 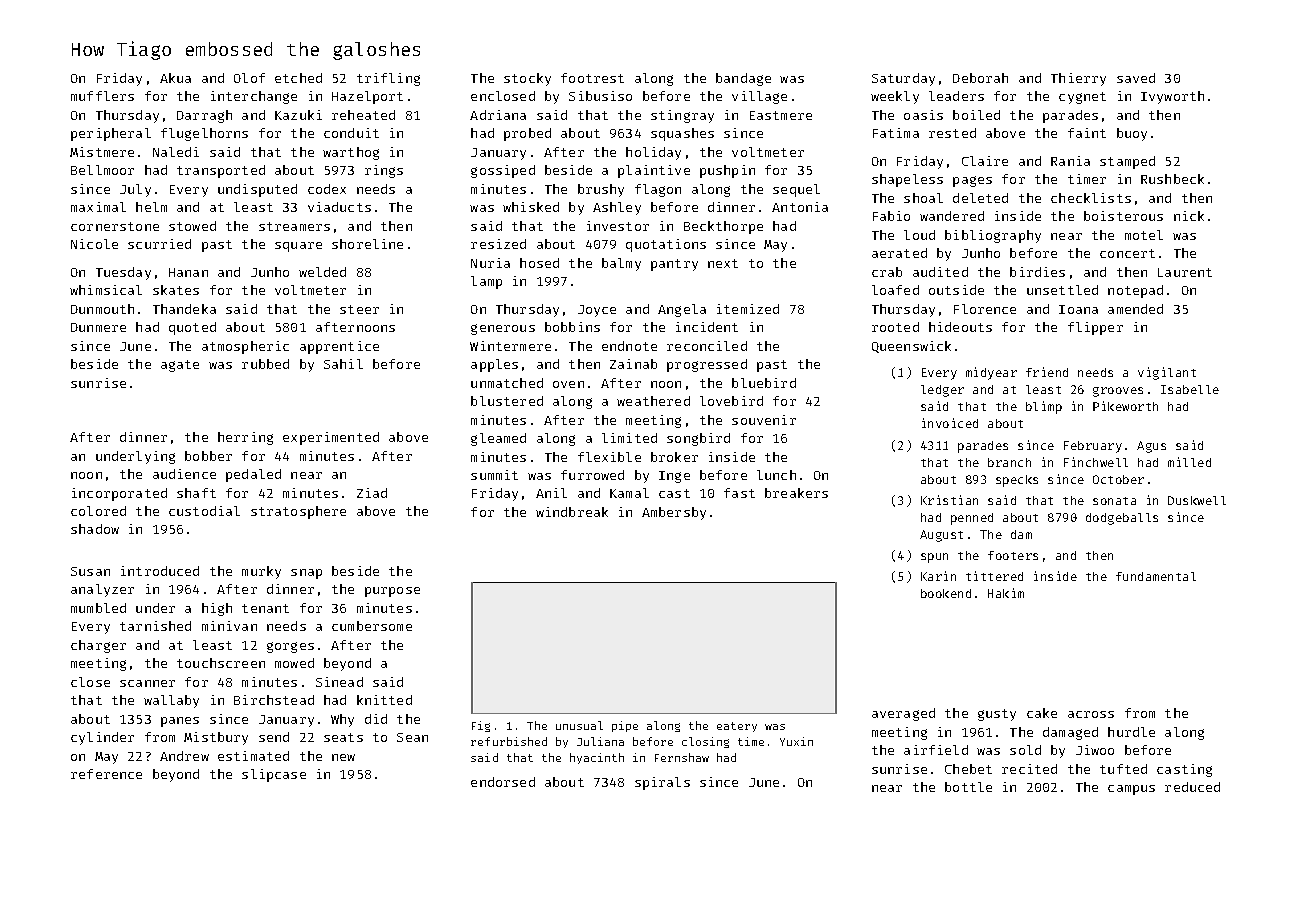 I want to click on generous, so click(x=503, y=329).
